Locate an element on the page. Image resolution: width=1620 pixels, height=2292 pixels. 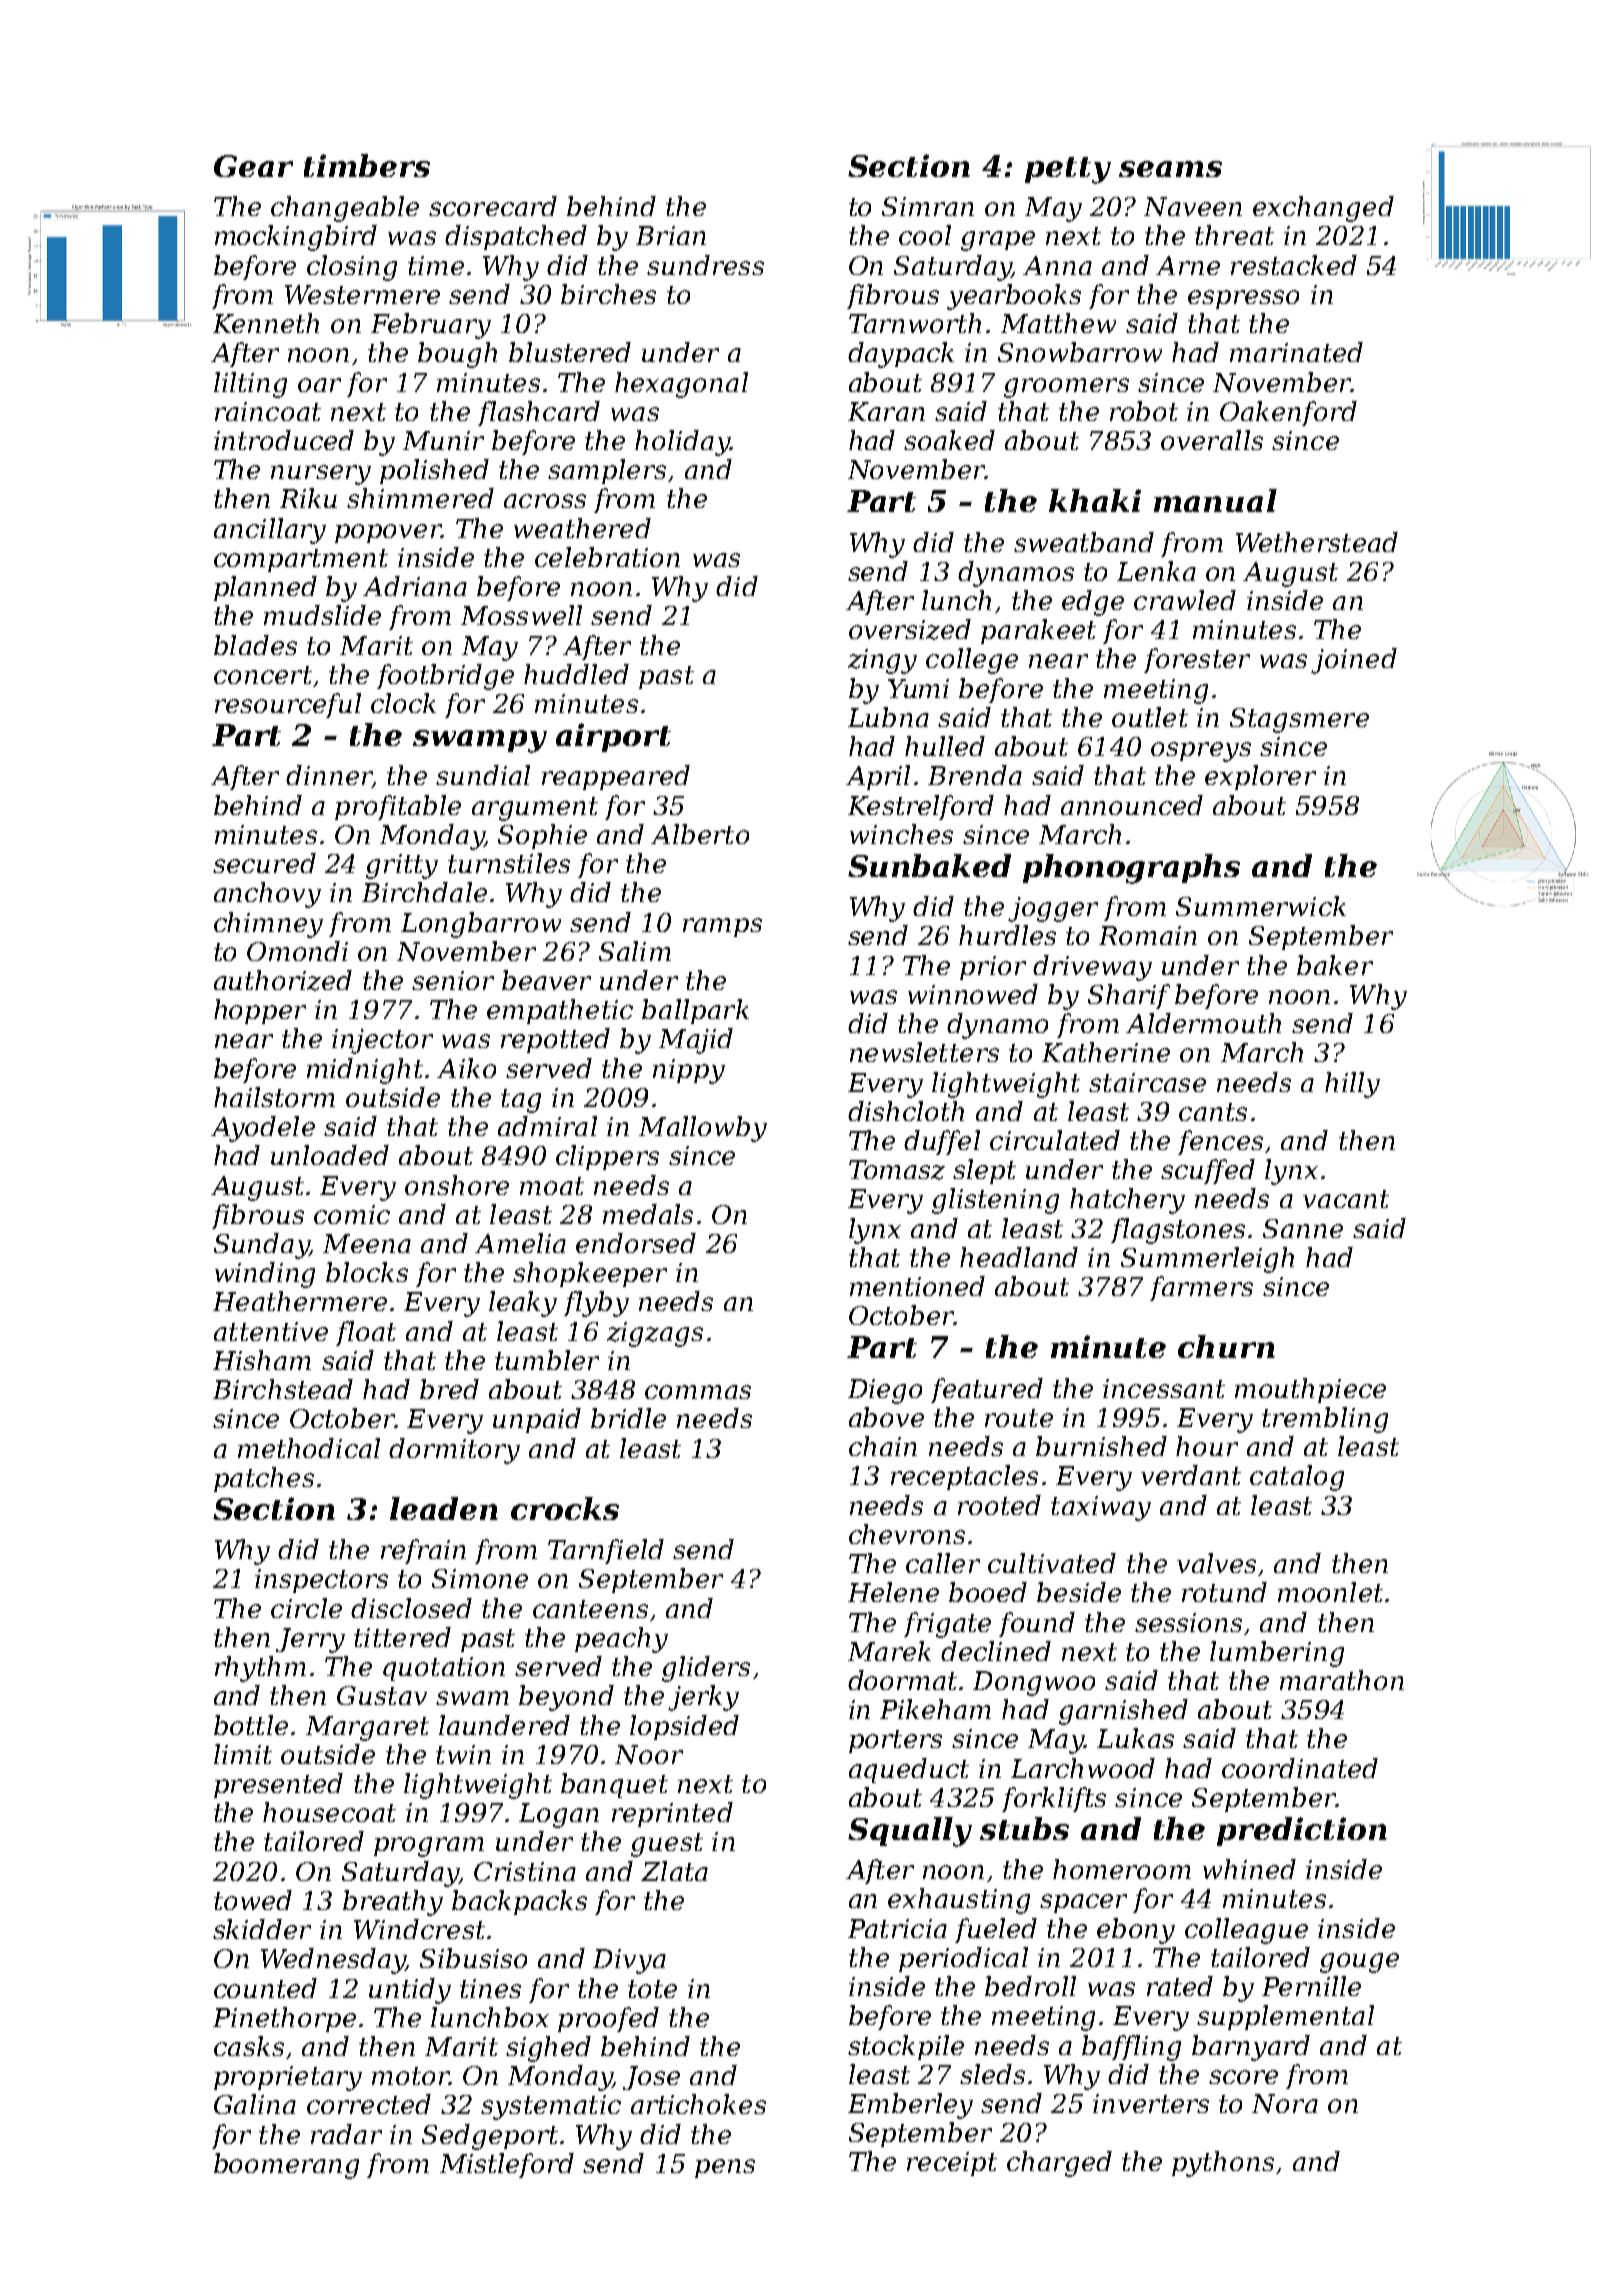
Arne is located at coordinates (1188, 265).
